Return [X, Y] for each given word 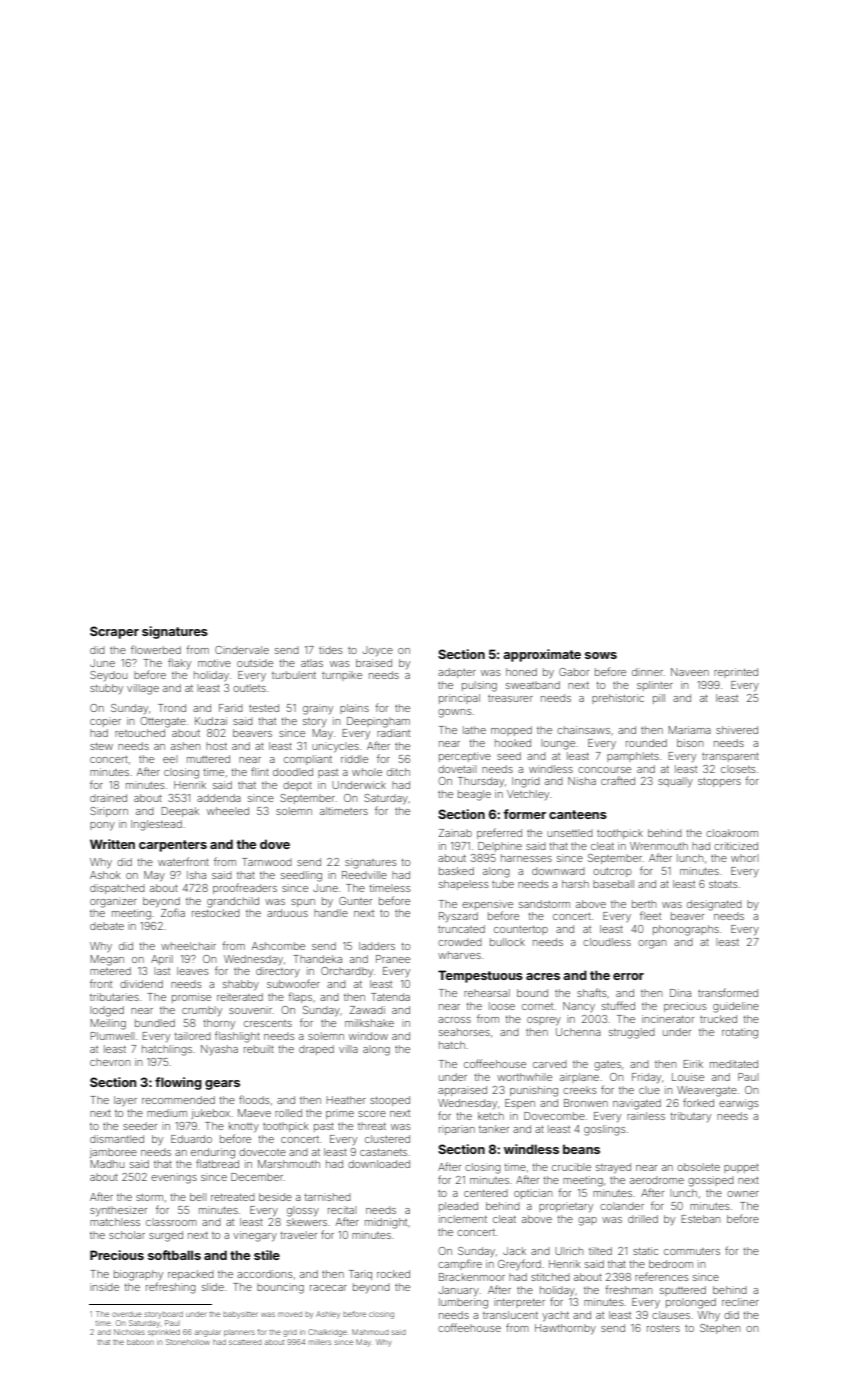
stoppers [719, 782]
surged [166, 1236]
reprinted [736, 673]
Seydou [108, 676]
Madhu [107, 1164]
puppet [741, 1168]
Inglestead [156, 825]
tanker [494, 1129]
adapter [457, 673]
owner [743, 1194]
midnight [386, 1223]
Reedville [364, 875]
